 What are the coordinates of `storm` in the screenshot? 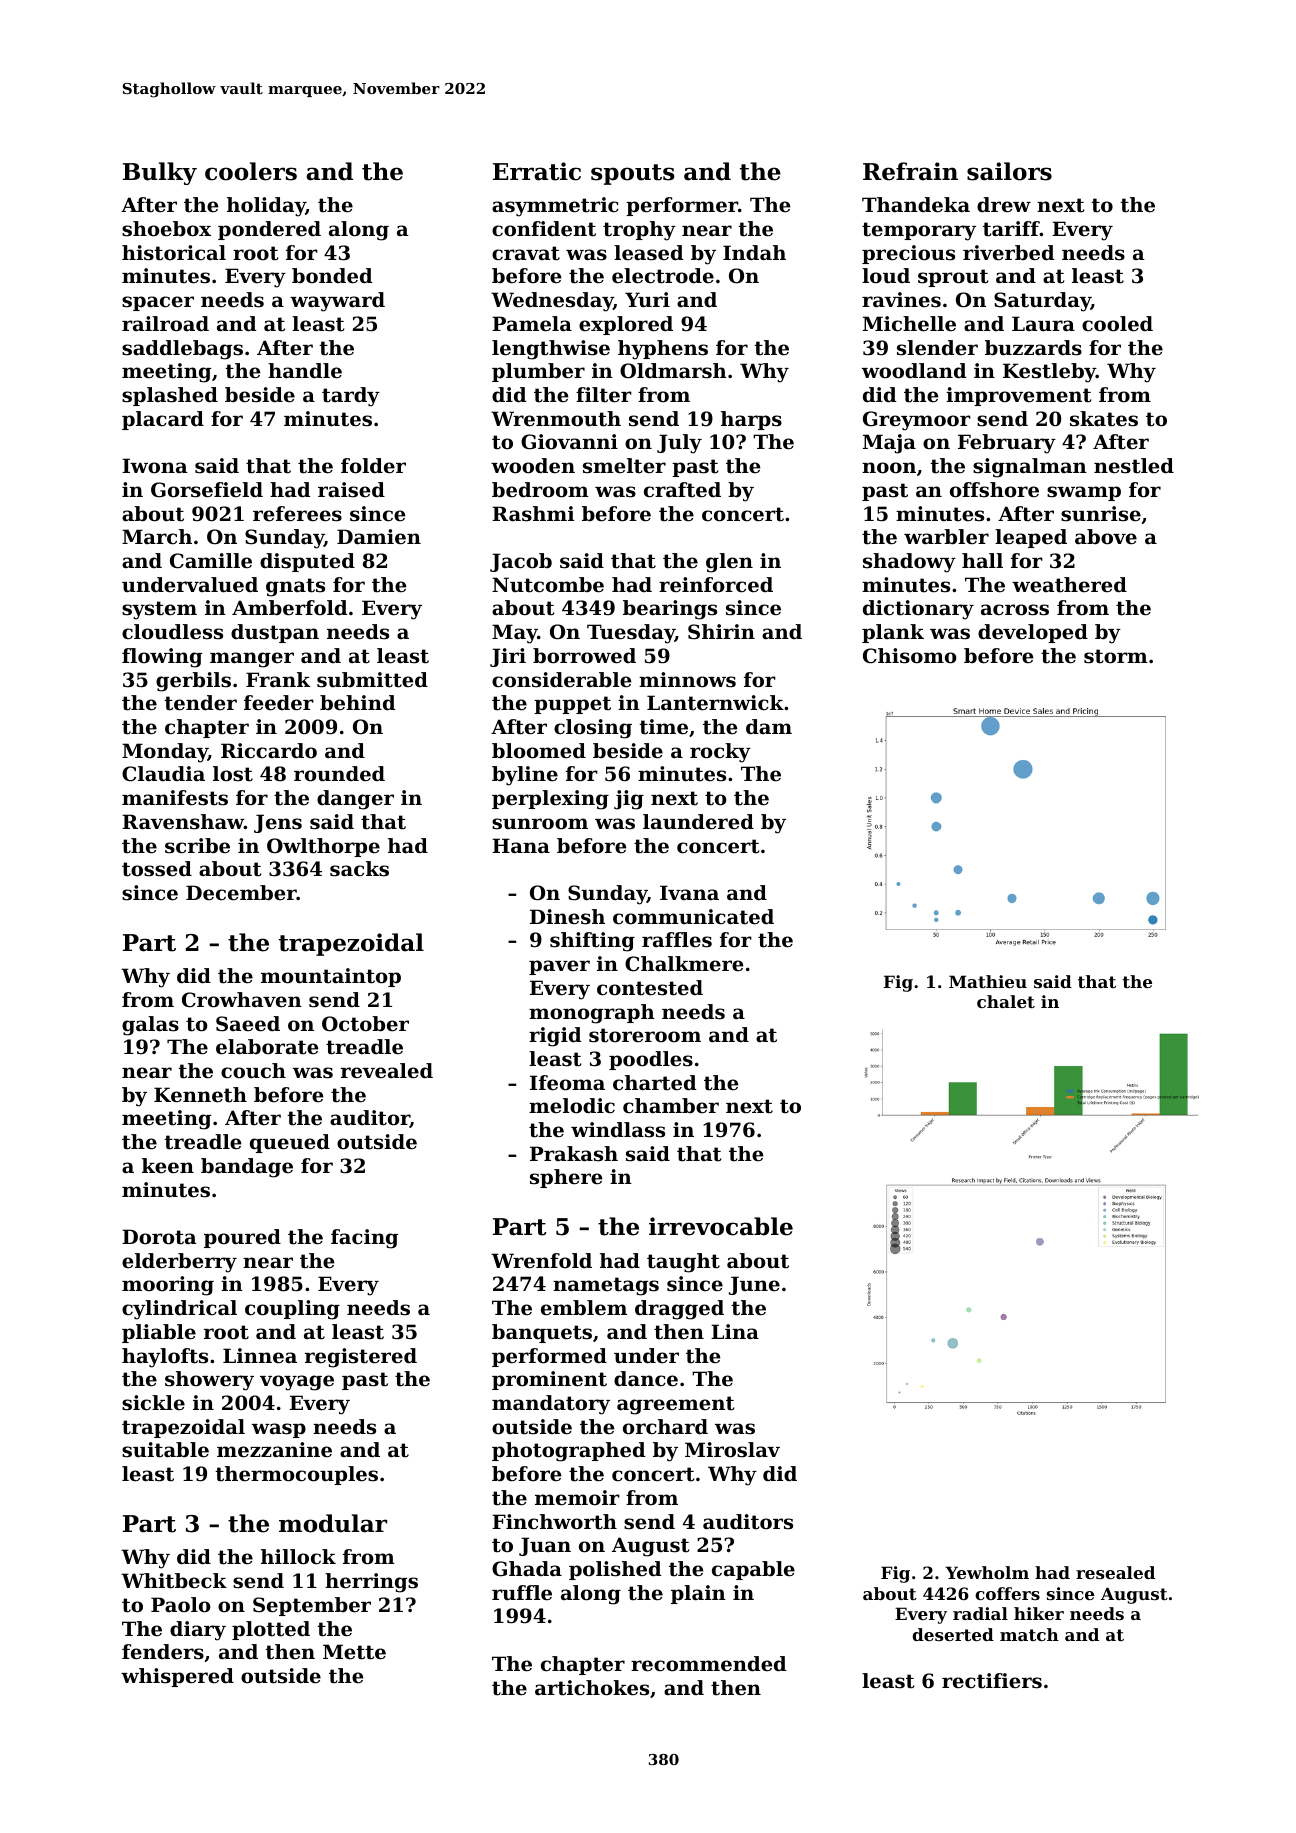 It's located at (1116, 656).
